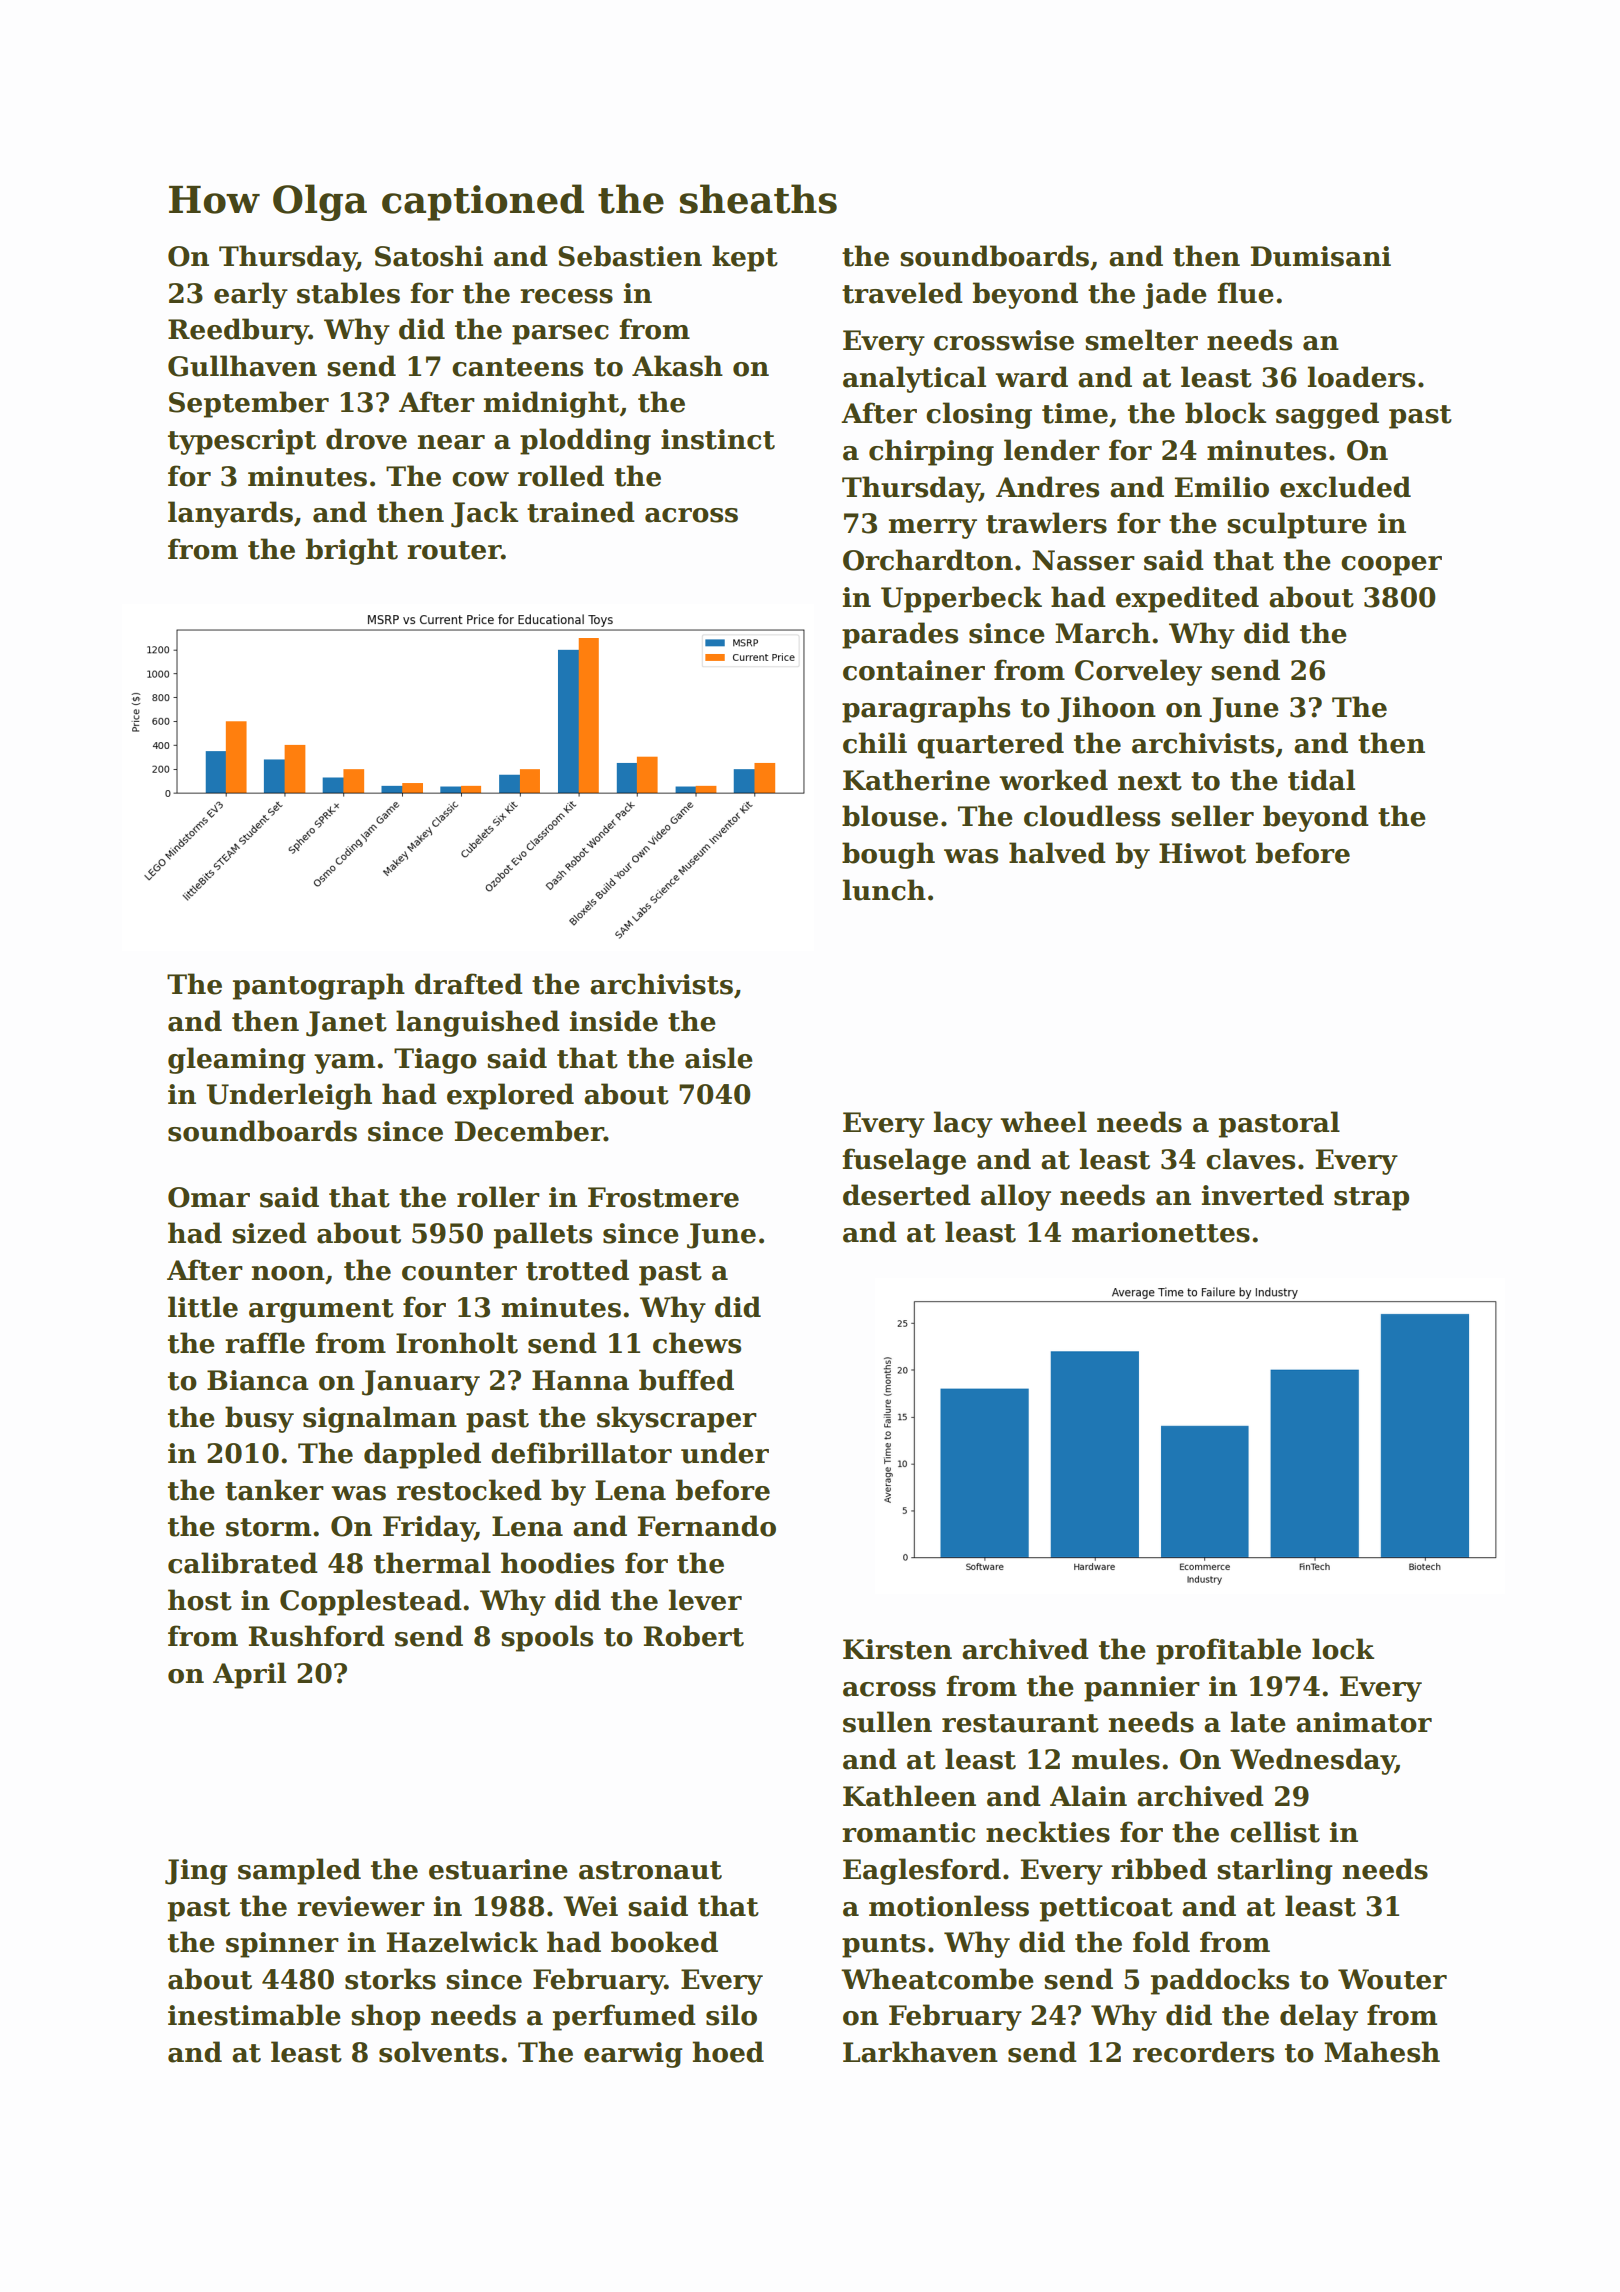 This screenshot has height=2292, width=1620. I want to click on Jing, so click(196, 1872).
